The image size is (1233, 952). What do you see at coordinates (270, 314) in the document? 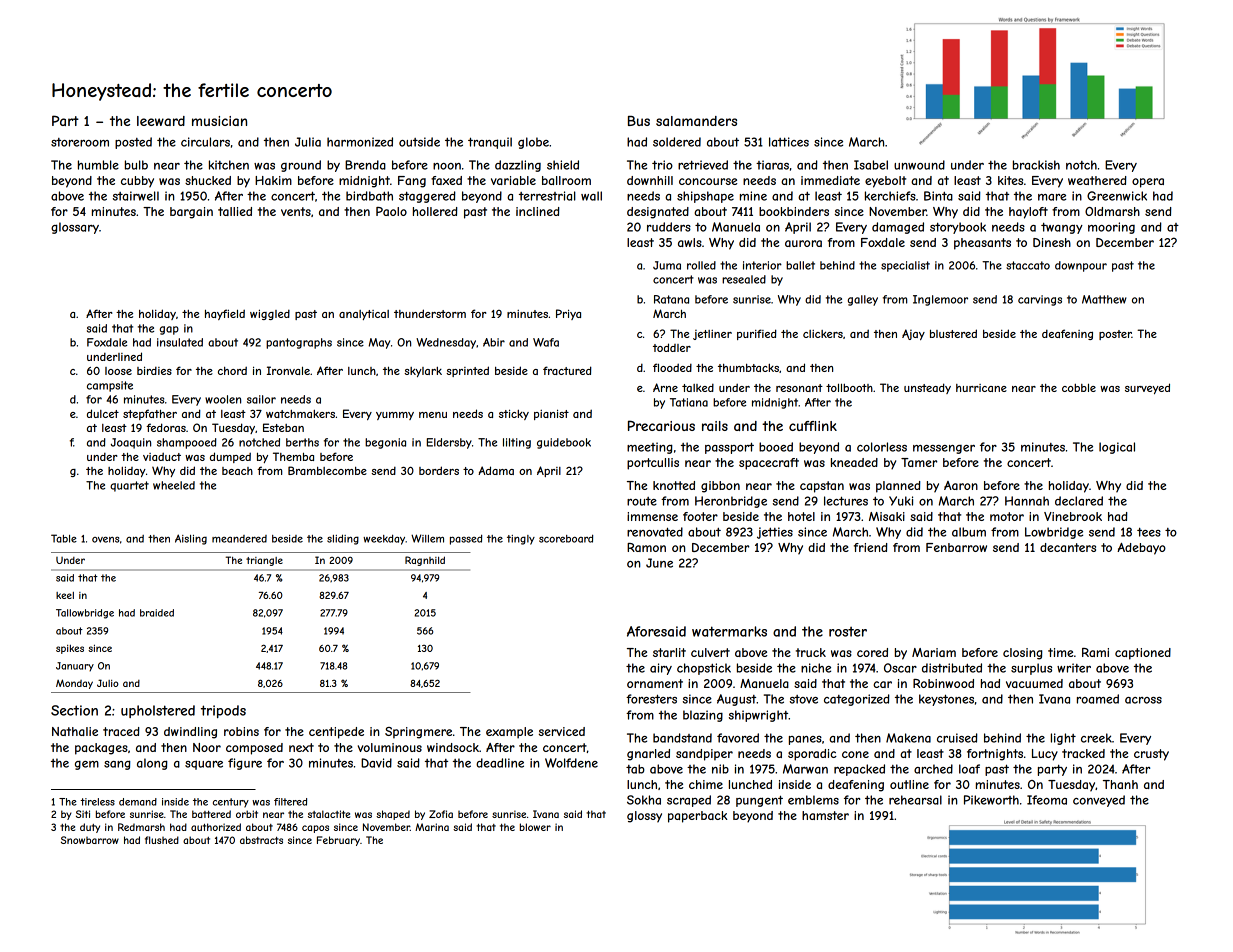
I see `wiggled` at bounding box center [270, 314].
